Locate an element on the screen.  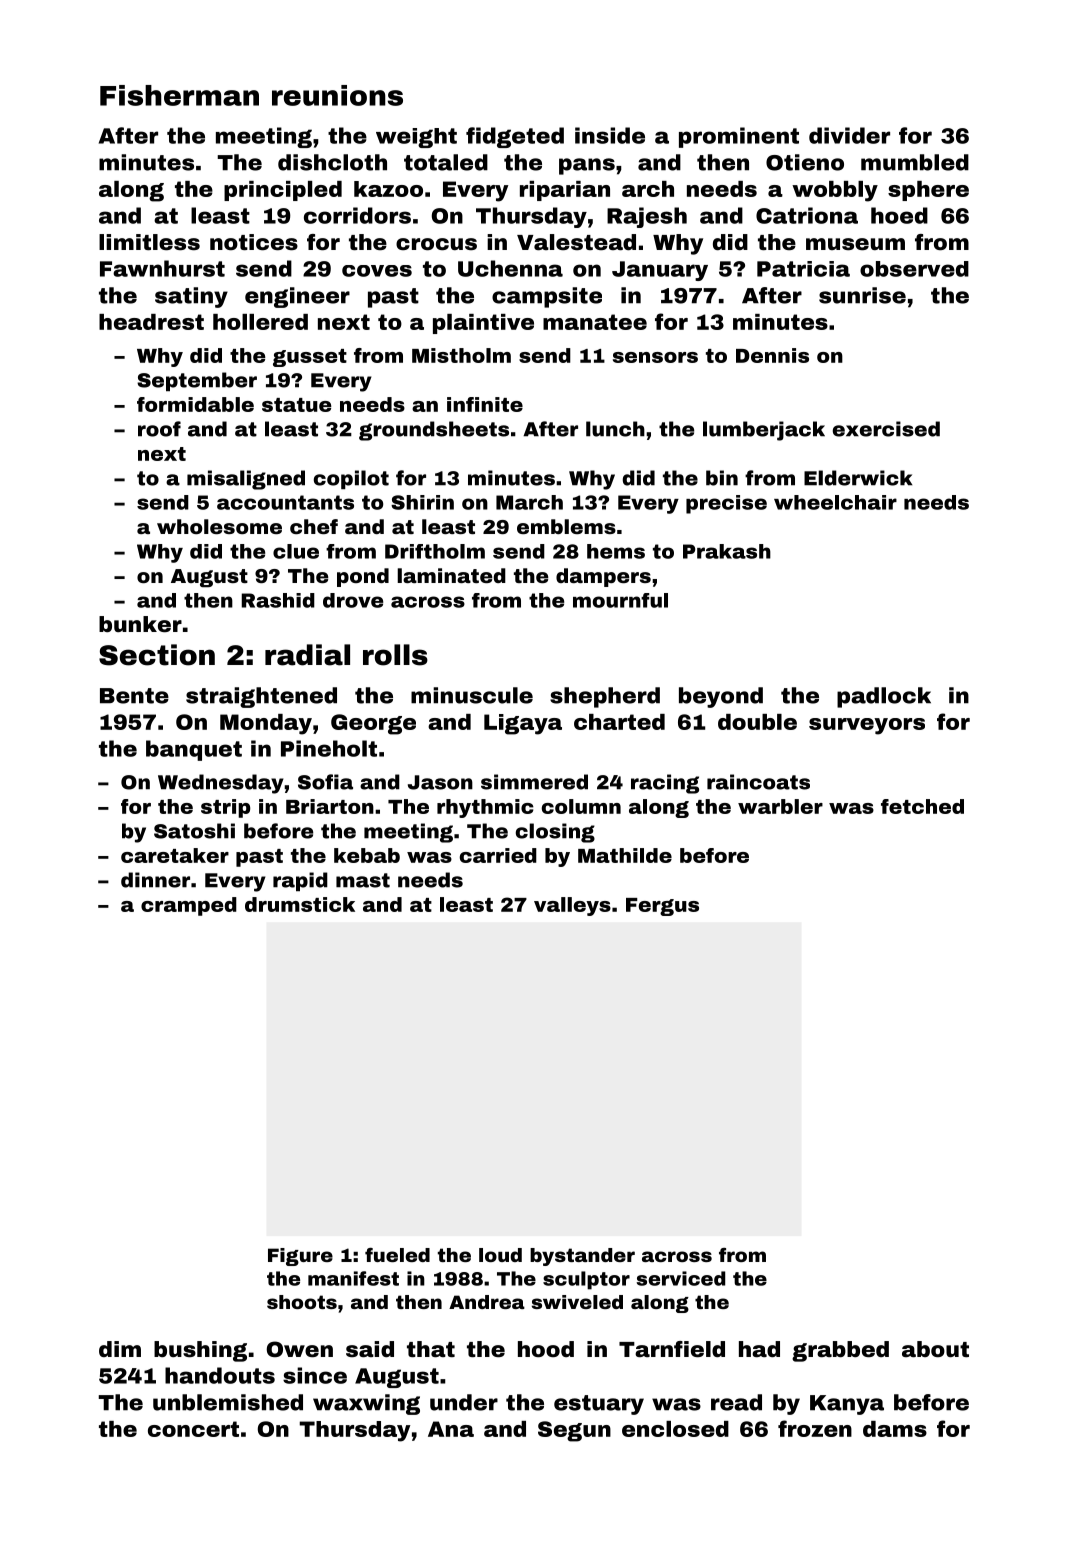
Tarnfield is located at coordinates (672, 1349).
